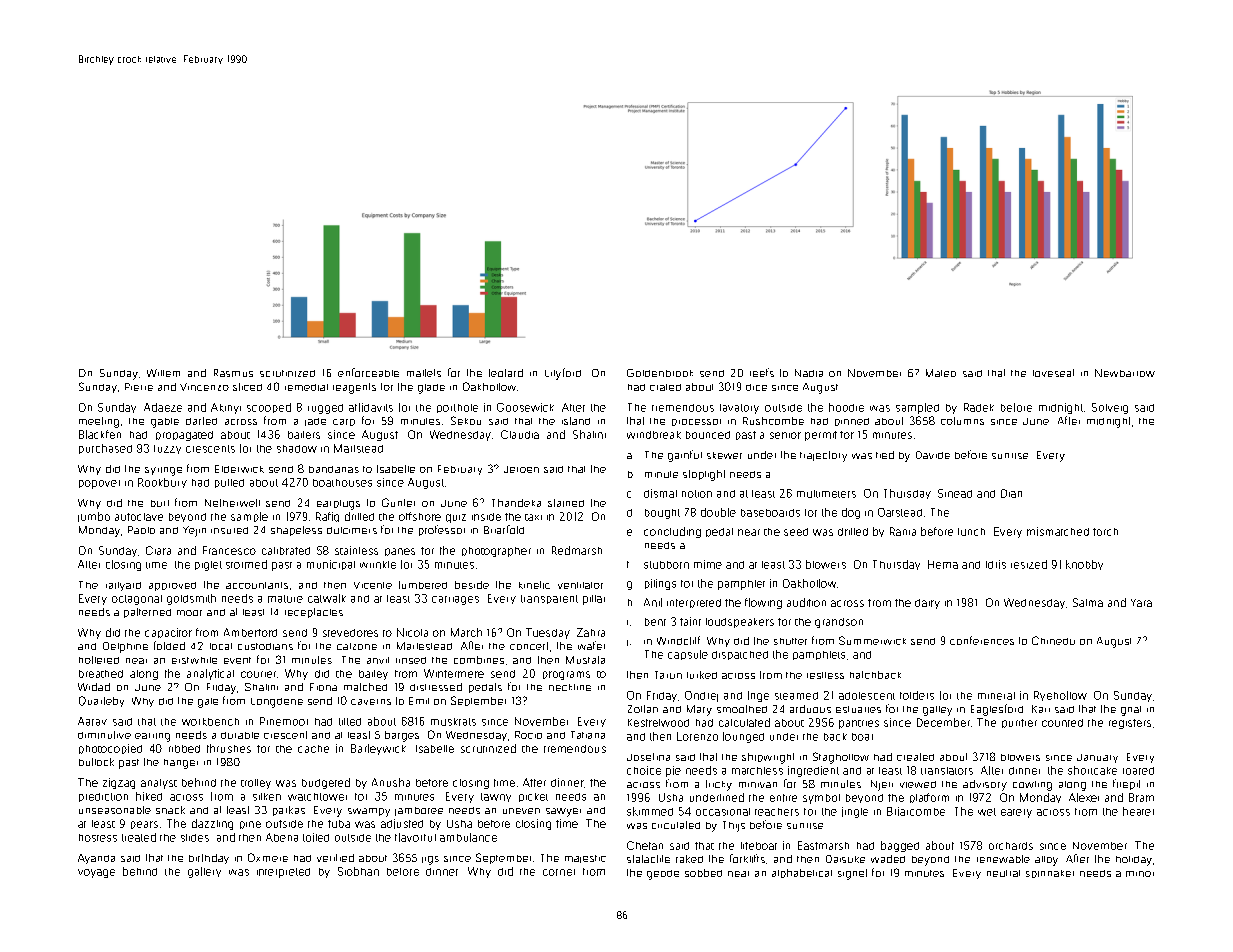 Image resolution: width=1233 pixels, height=952 pixels. I want to click on approved, so click(172, 586).
